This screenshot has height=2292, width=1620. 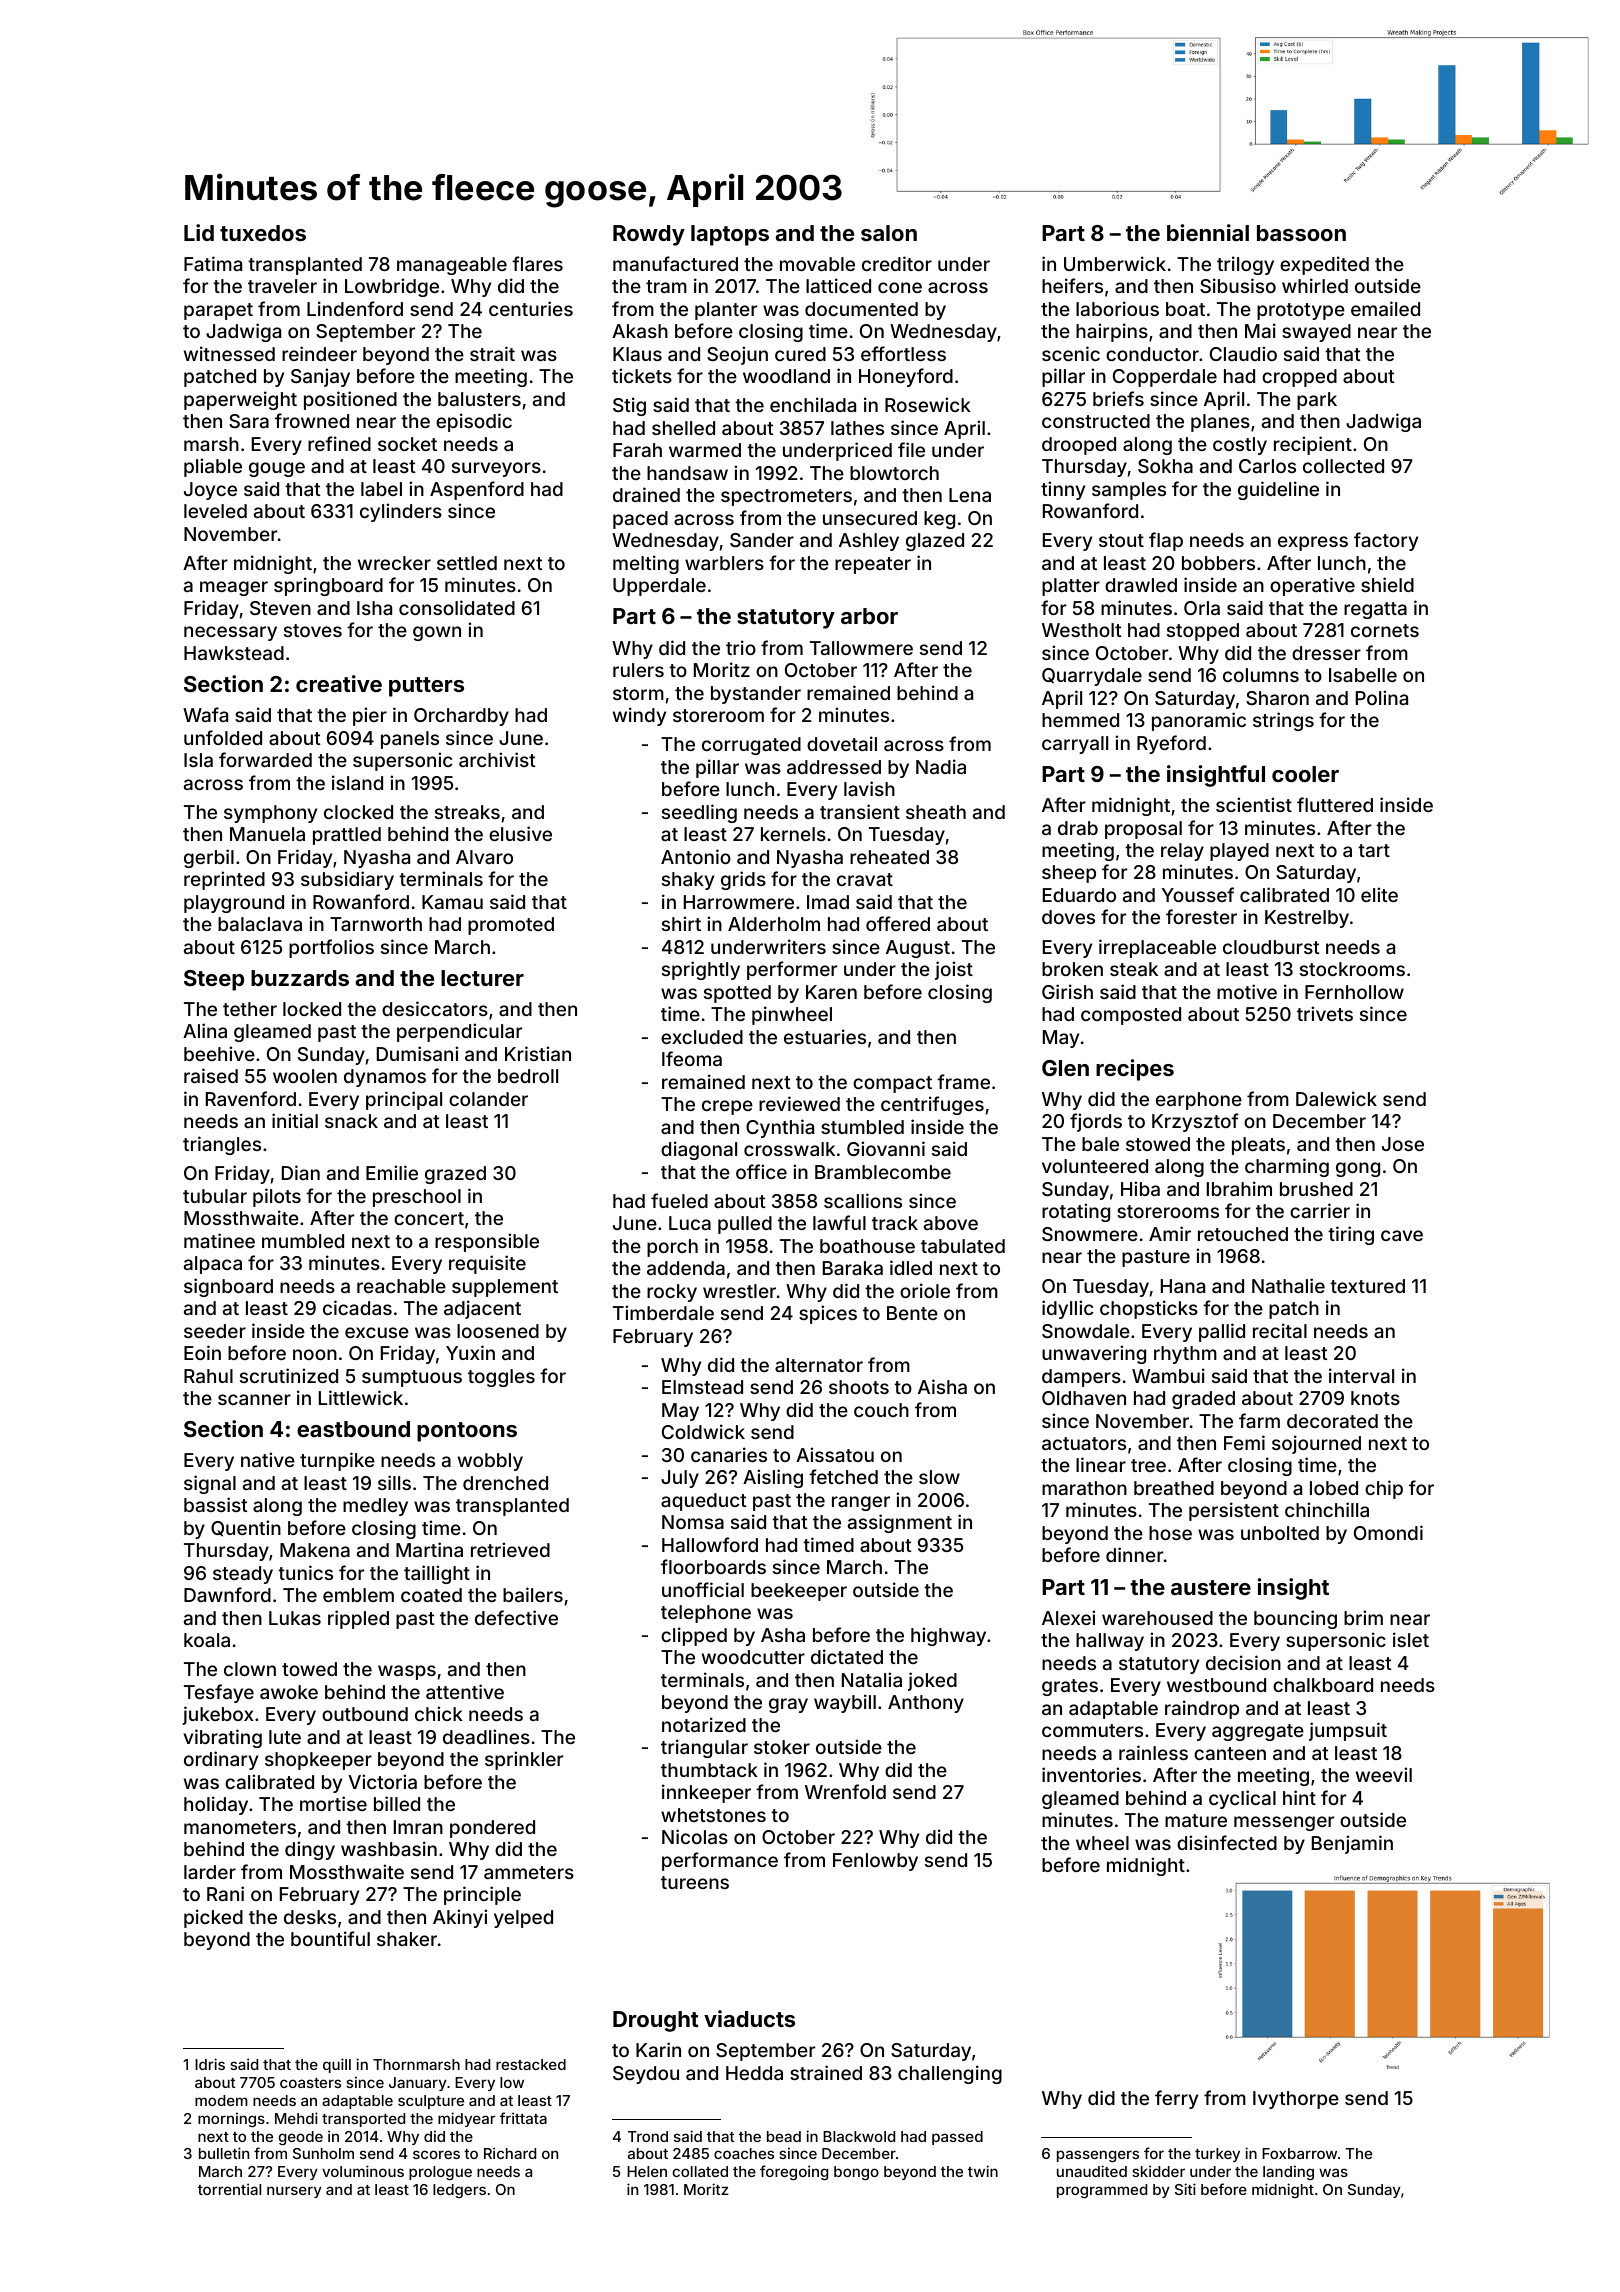 I want to click on manageable, so click(x=452, y=266).
